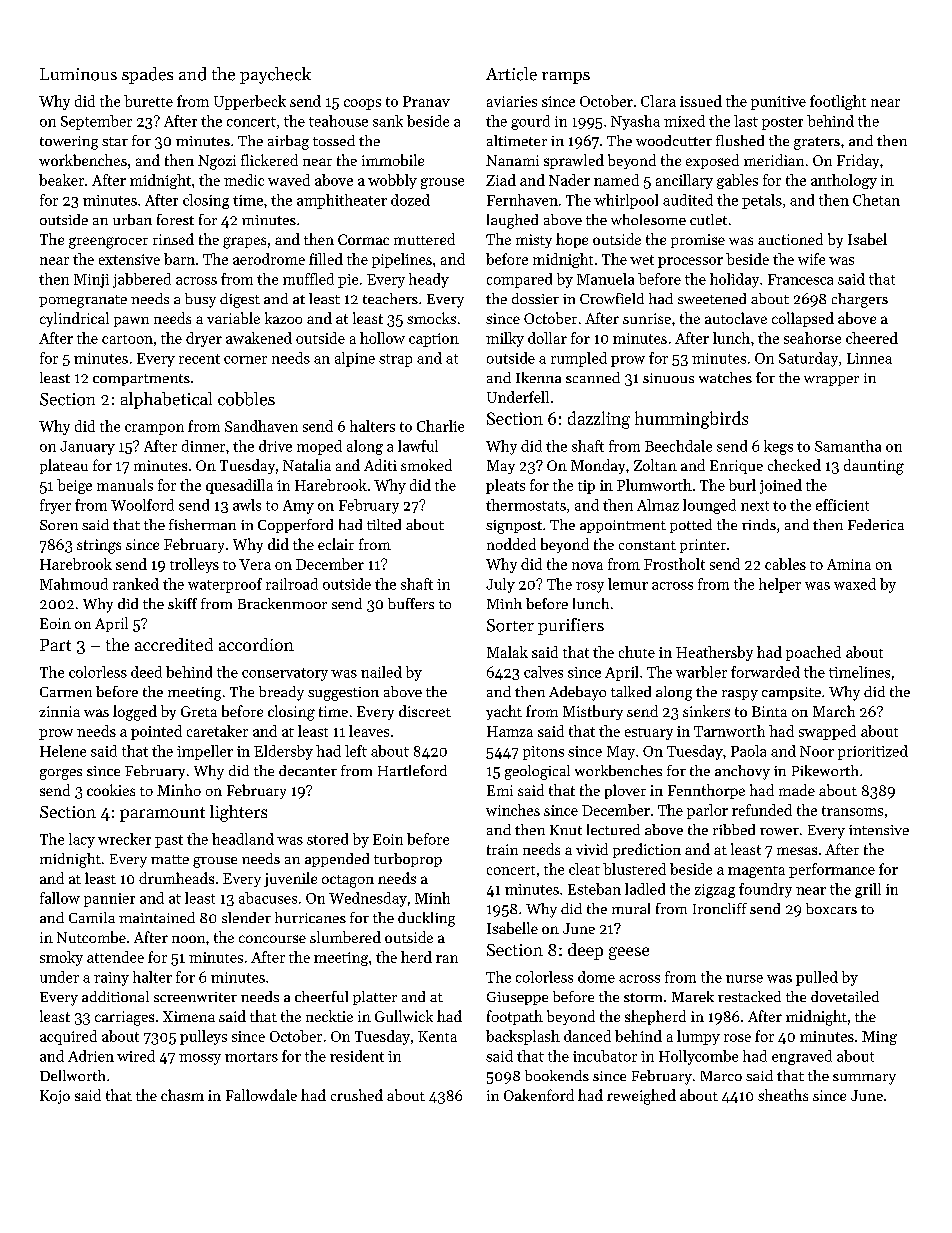 The width and height of the screenshot is (952, 1233). Describe the element at coordinates (701, 101) in the screenshot. I see `issued` at that location.
